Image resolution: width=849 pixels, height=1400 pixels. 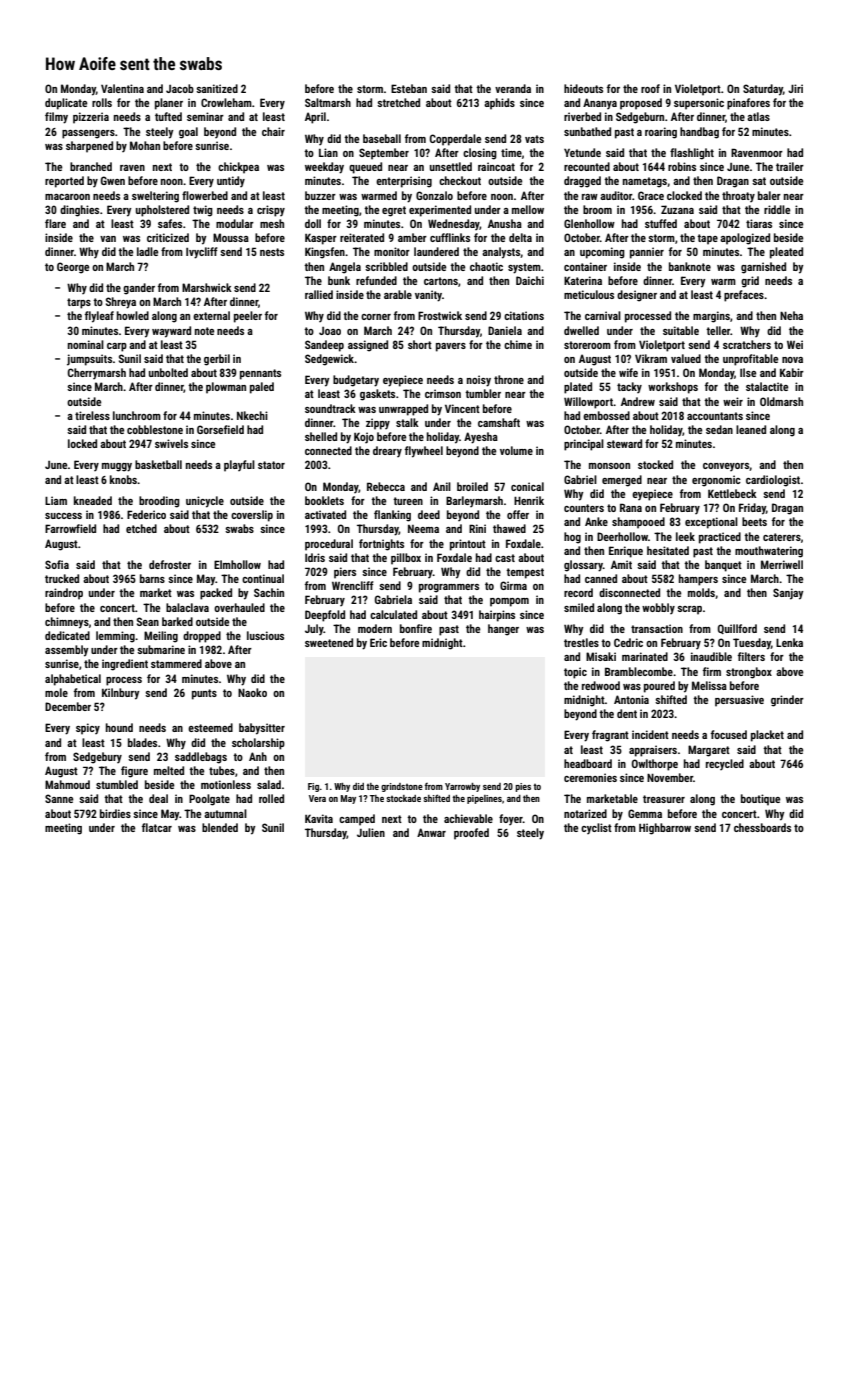 I want to click on flywheel, so click(x=424, y=452).
